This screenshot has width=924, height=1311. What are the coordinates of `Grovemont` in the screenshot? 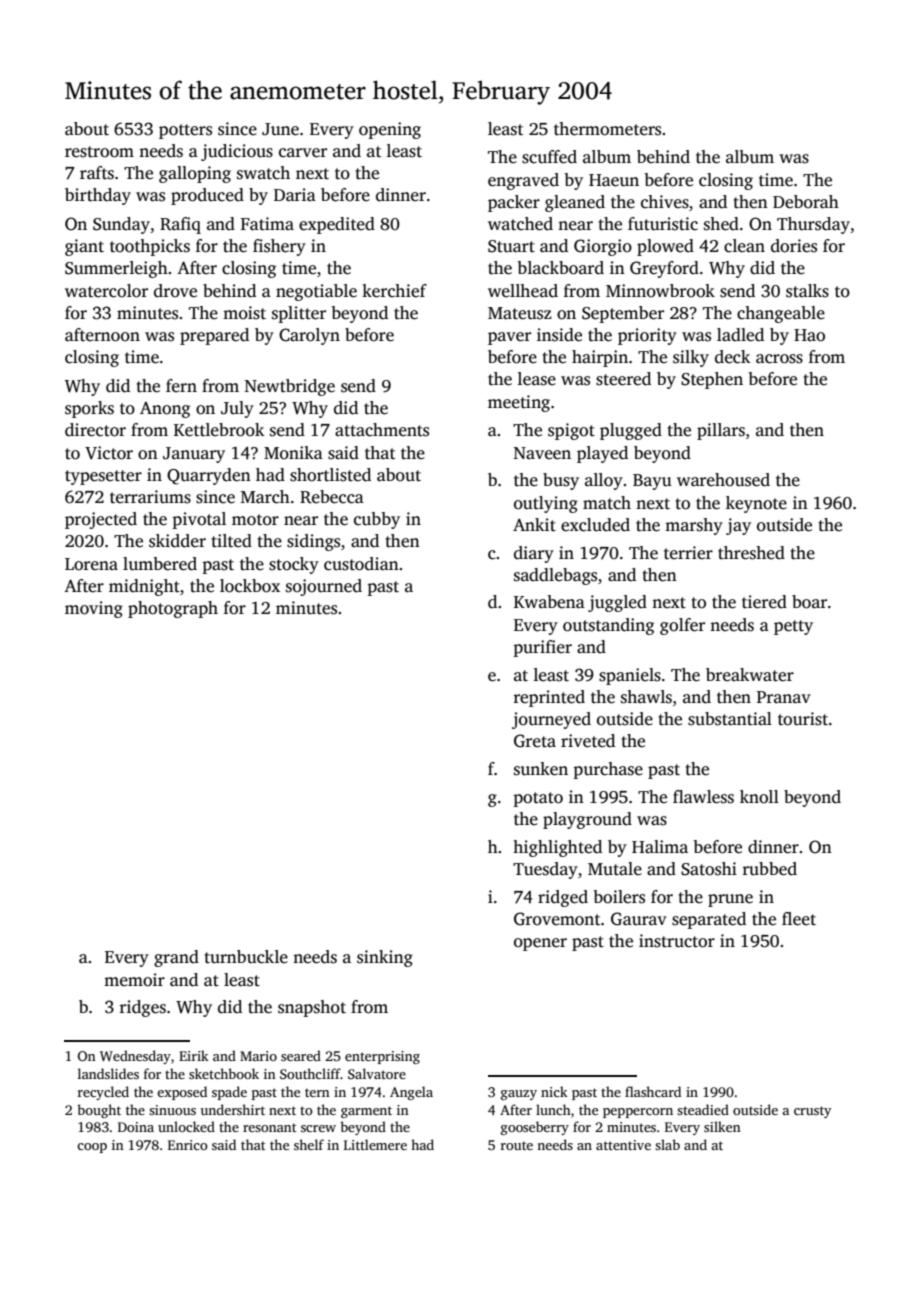 It's located at (557, 919).
